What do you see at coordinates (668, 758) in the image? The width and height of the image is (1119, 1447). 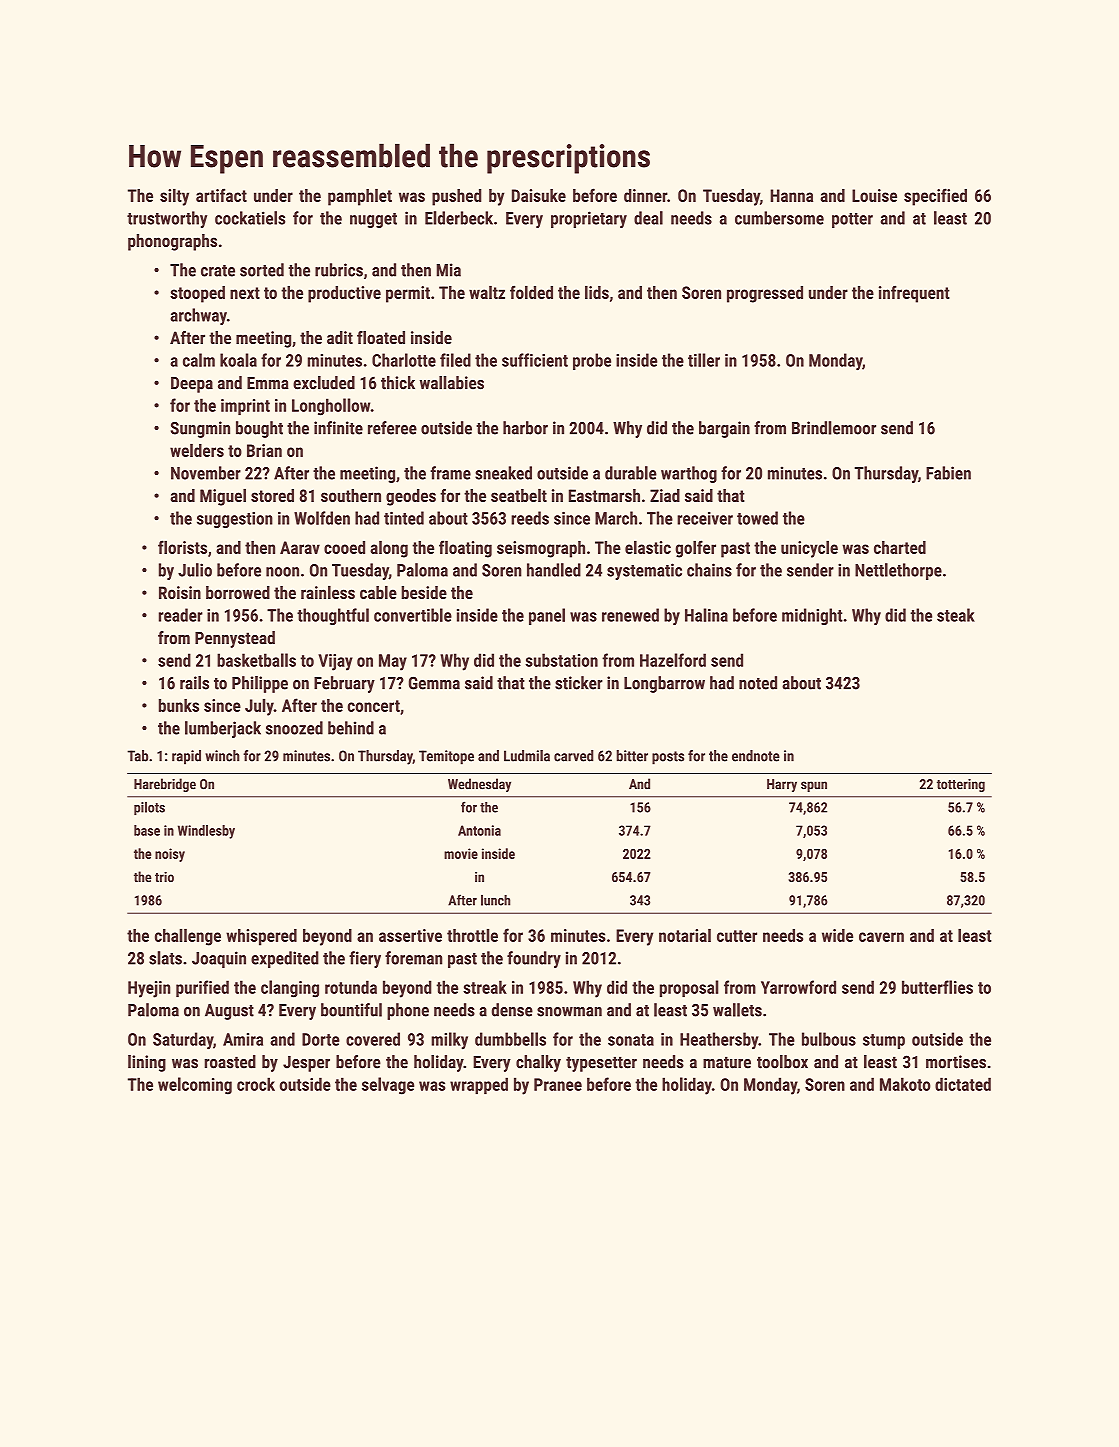 I see `posts` at bounding box center [668, 758].
